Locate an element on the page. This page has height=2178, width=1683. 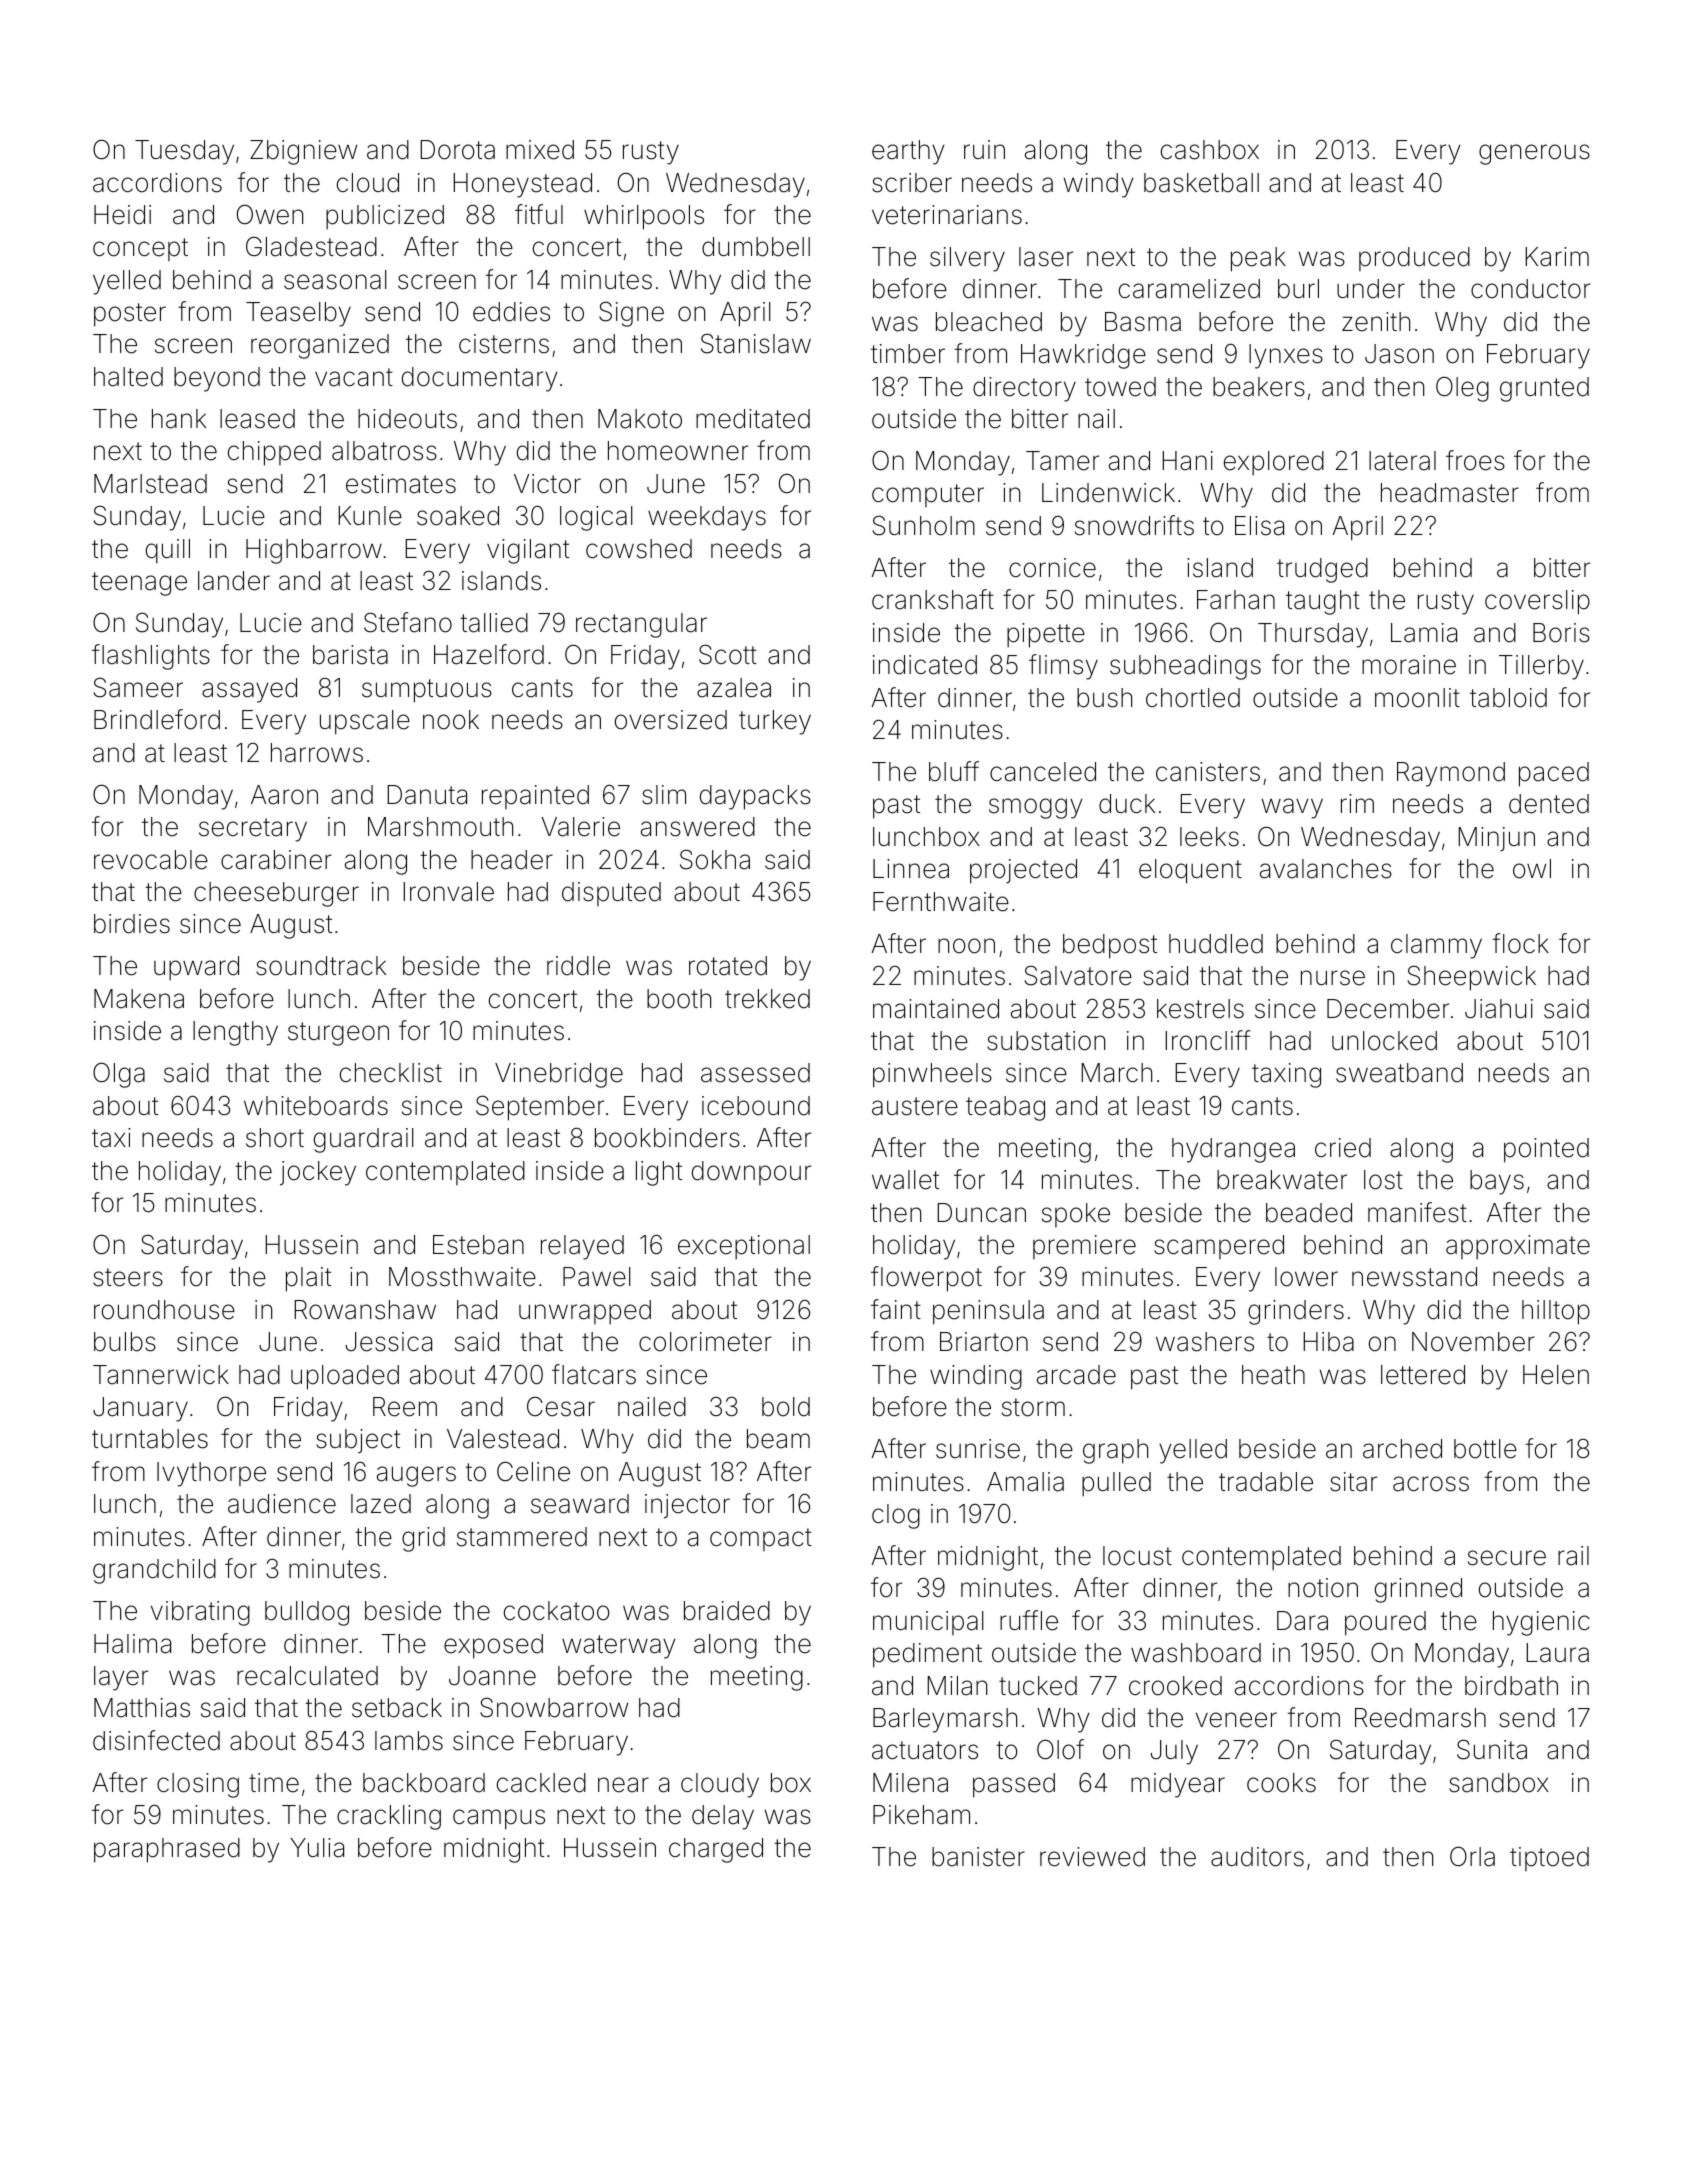
disinfected is located at coordinates (156, 1740).
